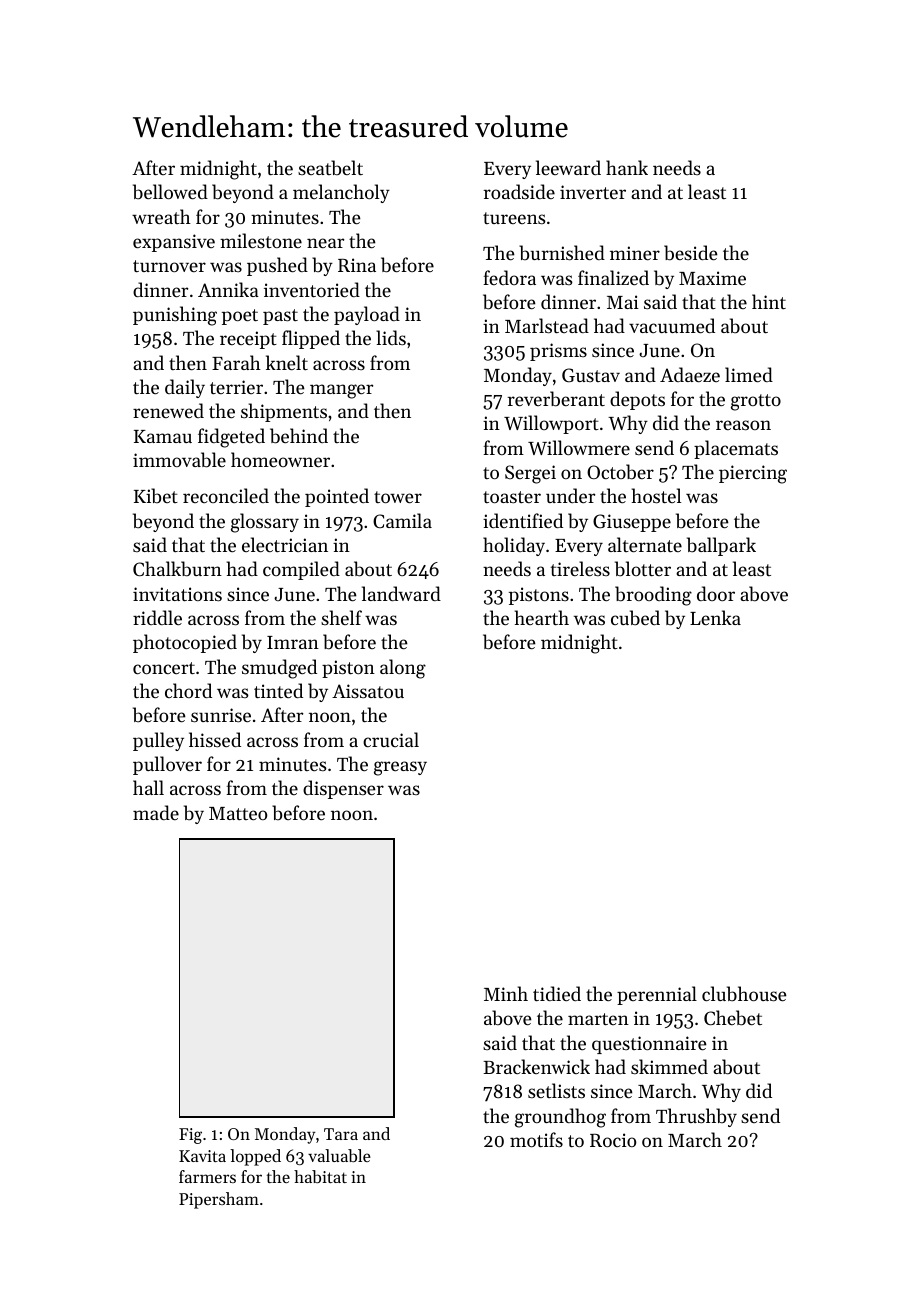 This screenshot has width=924, height=1314. Describe the element at coordinates (643, 568) in the screenshot. I see `blotter` at that location.
